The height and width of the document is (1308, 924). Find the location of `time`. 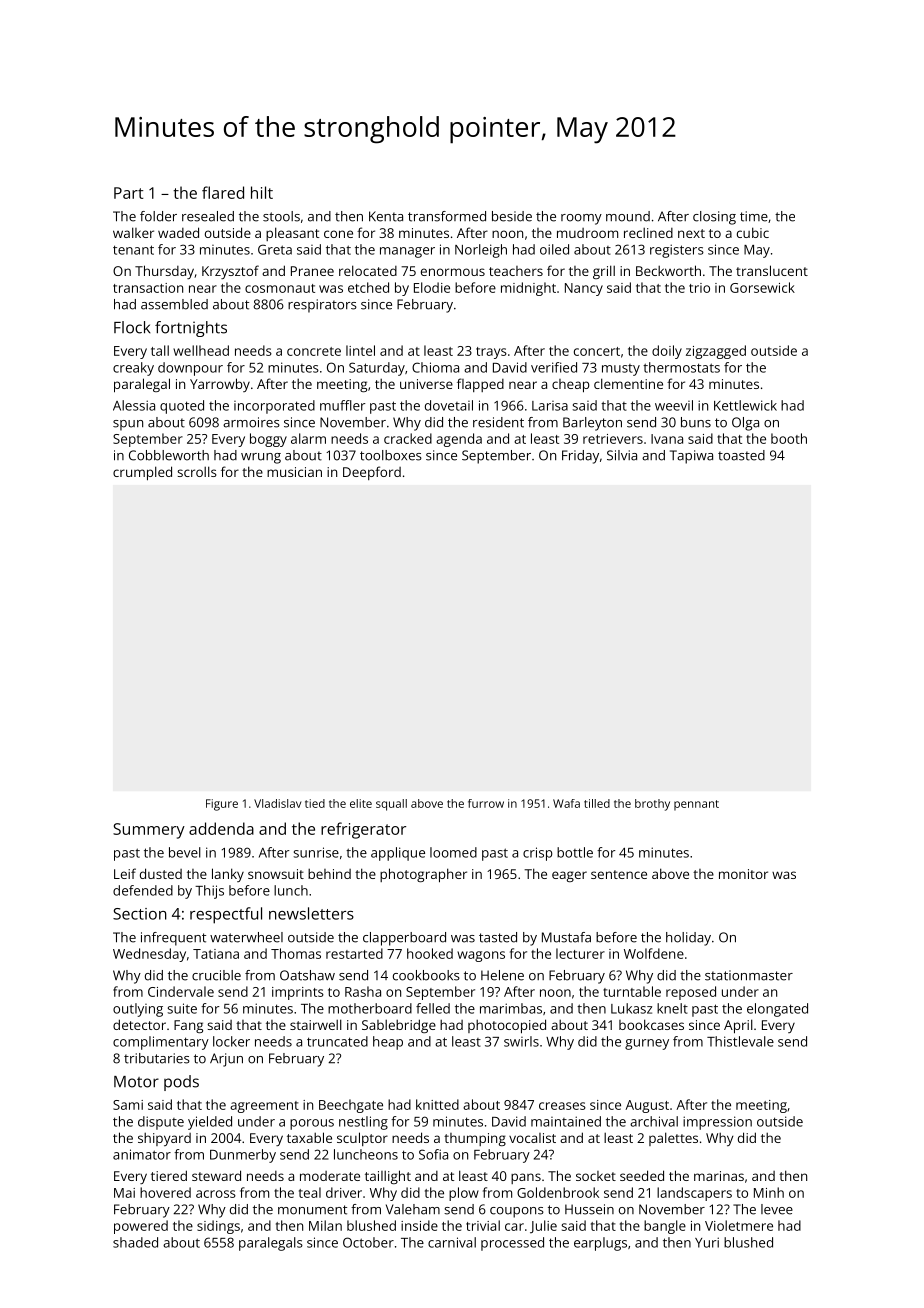

time is located at coordinates (754, 216).
